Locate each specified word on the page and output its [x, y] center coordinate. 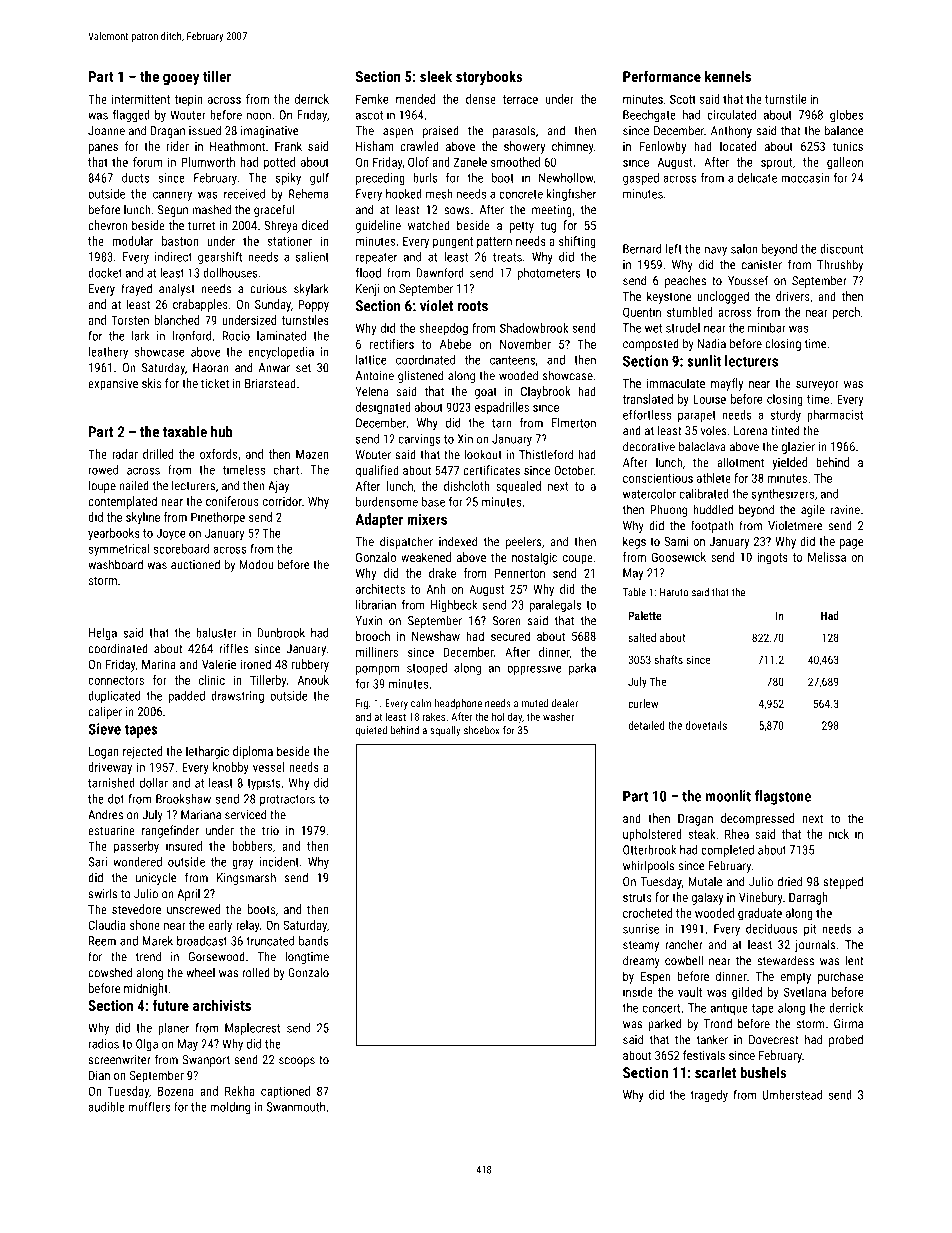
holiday [507, 717]
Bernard [642, 249]
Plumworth [208, 162]
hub [222, 432]
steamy [641, 946]
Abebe [455, 344]
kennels [728, 76]
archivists [222, 1005]
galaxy [707, 898]
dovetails [706, 725]
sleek [436, 76]
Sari [97, 862]
